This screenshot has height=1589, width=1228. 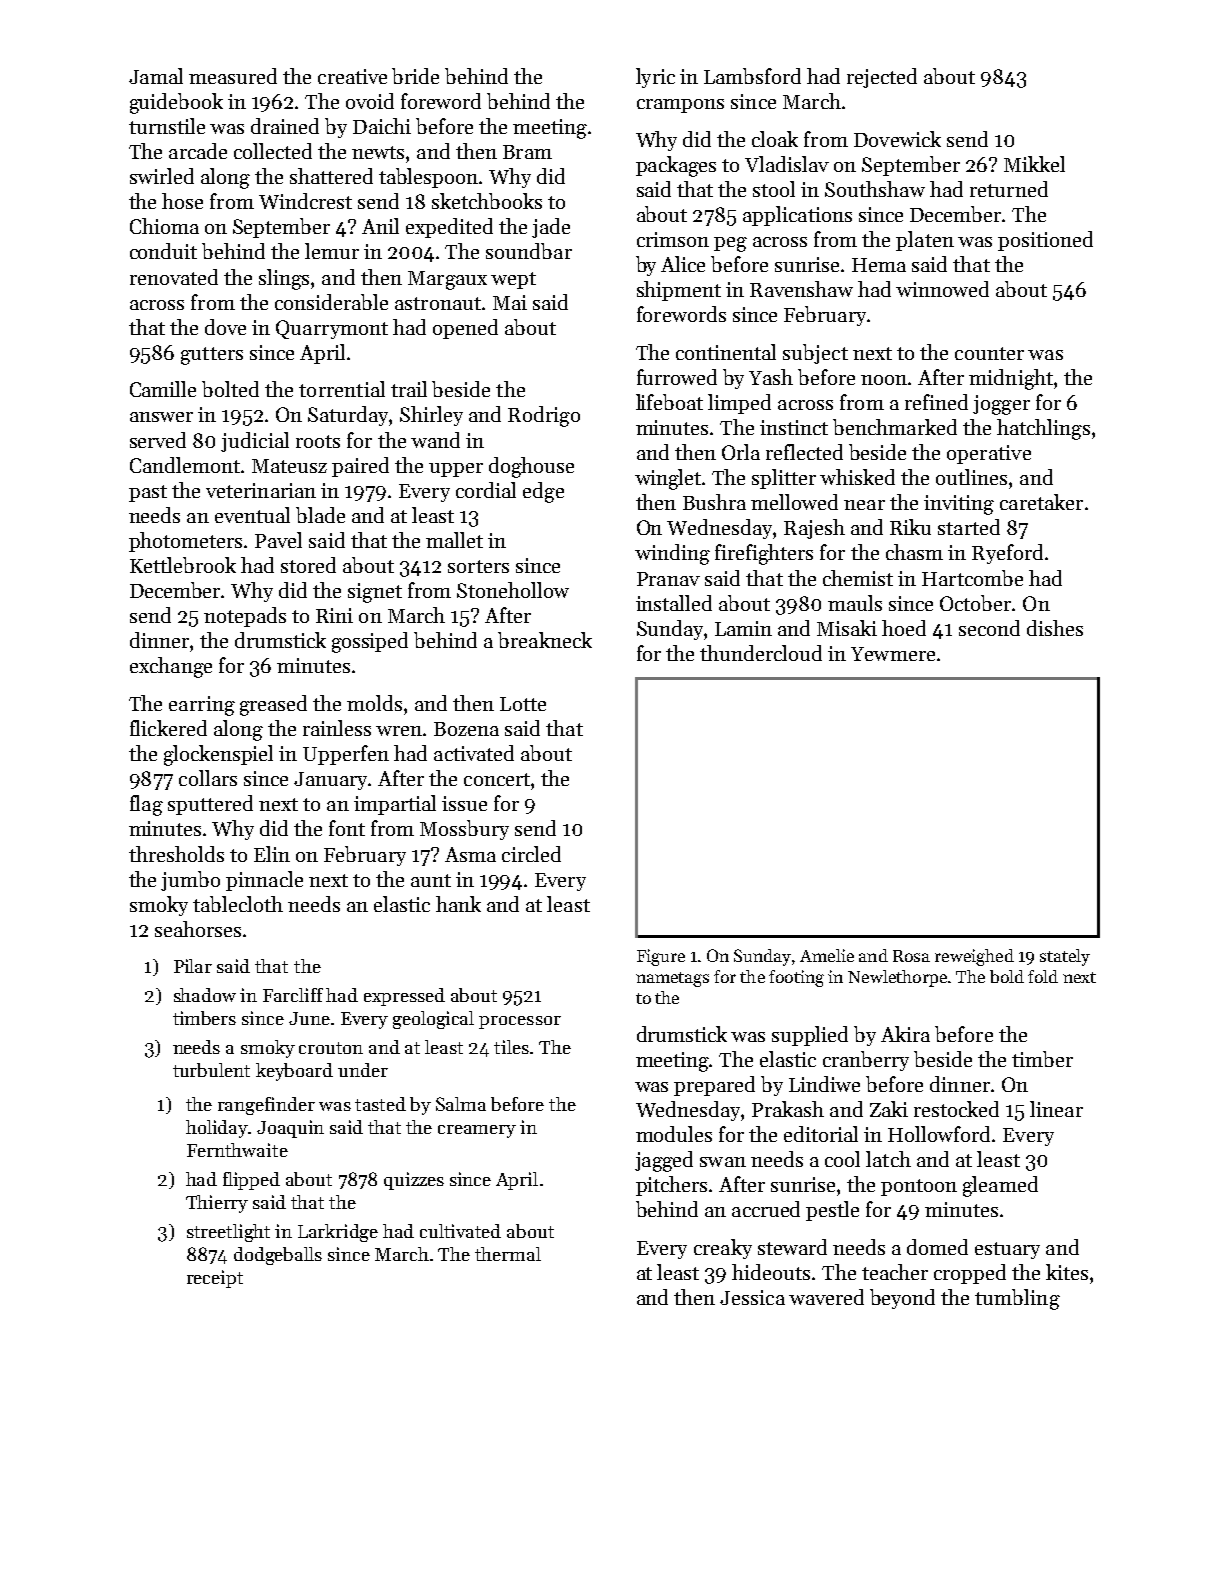 What do you see at coordinates (683, 264) in the screenshot?
I see `Alice` at bounding box center [683, 264].
